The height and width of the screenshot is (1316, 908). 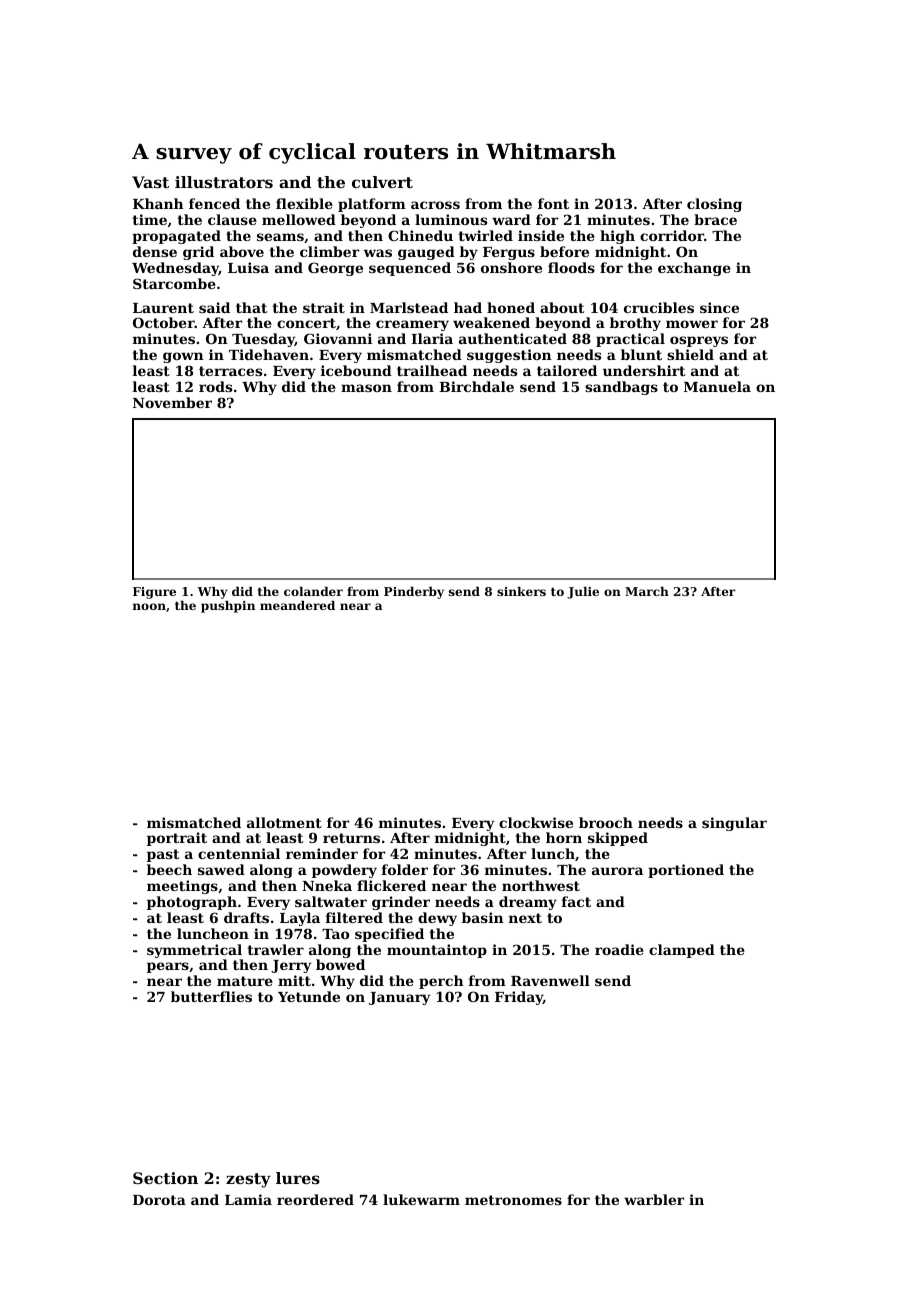 I want to click on that, so click(x=251, y=307).
